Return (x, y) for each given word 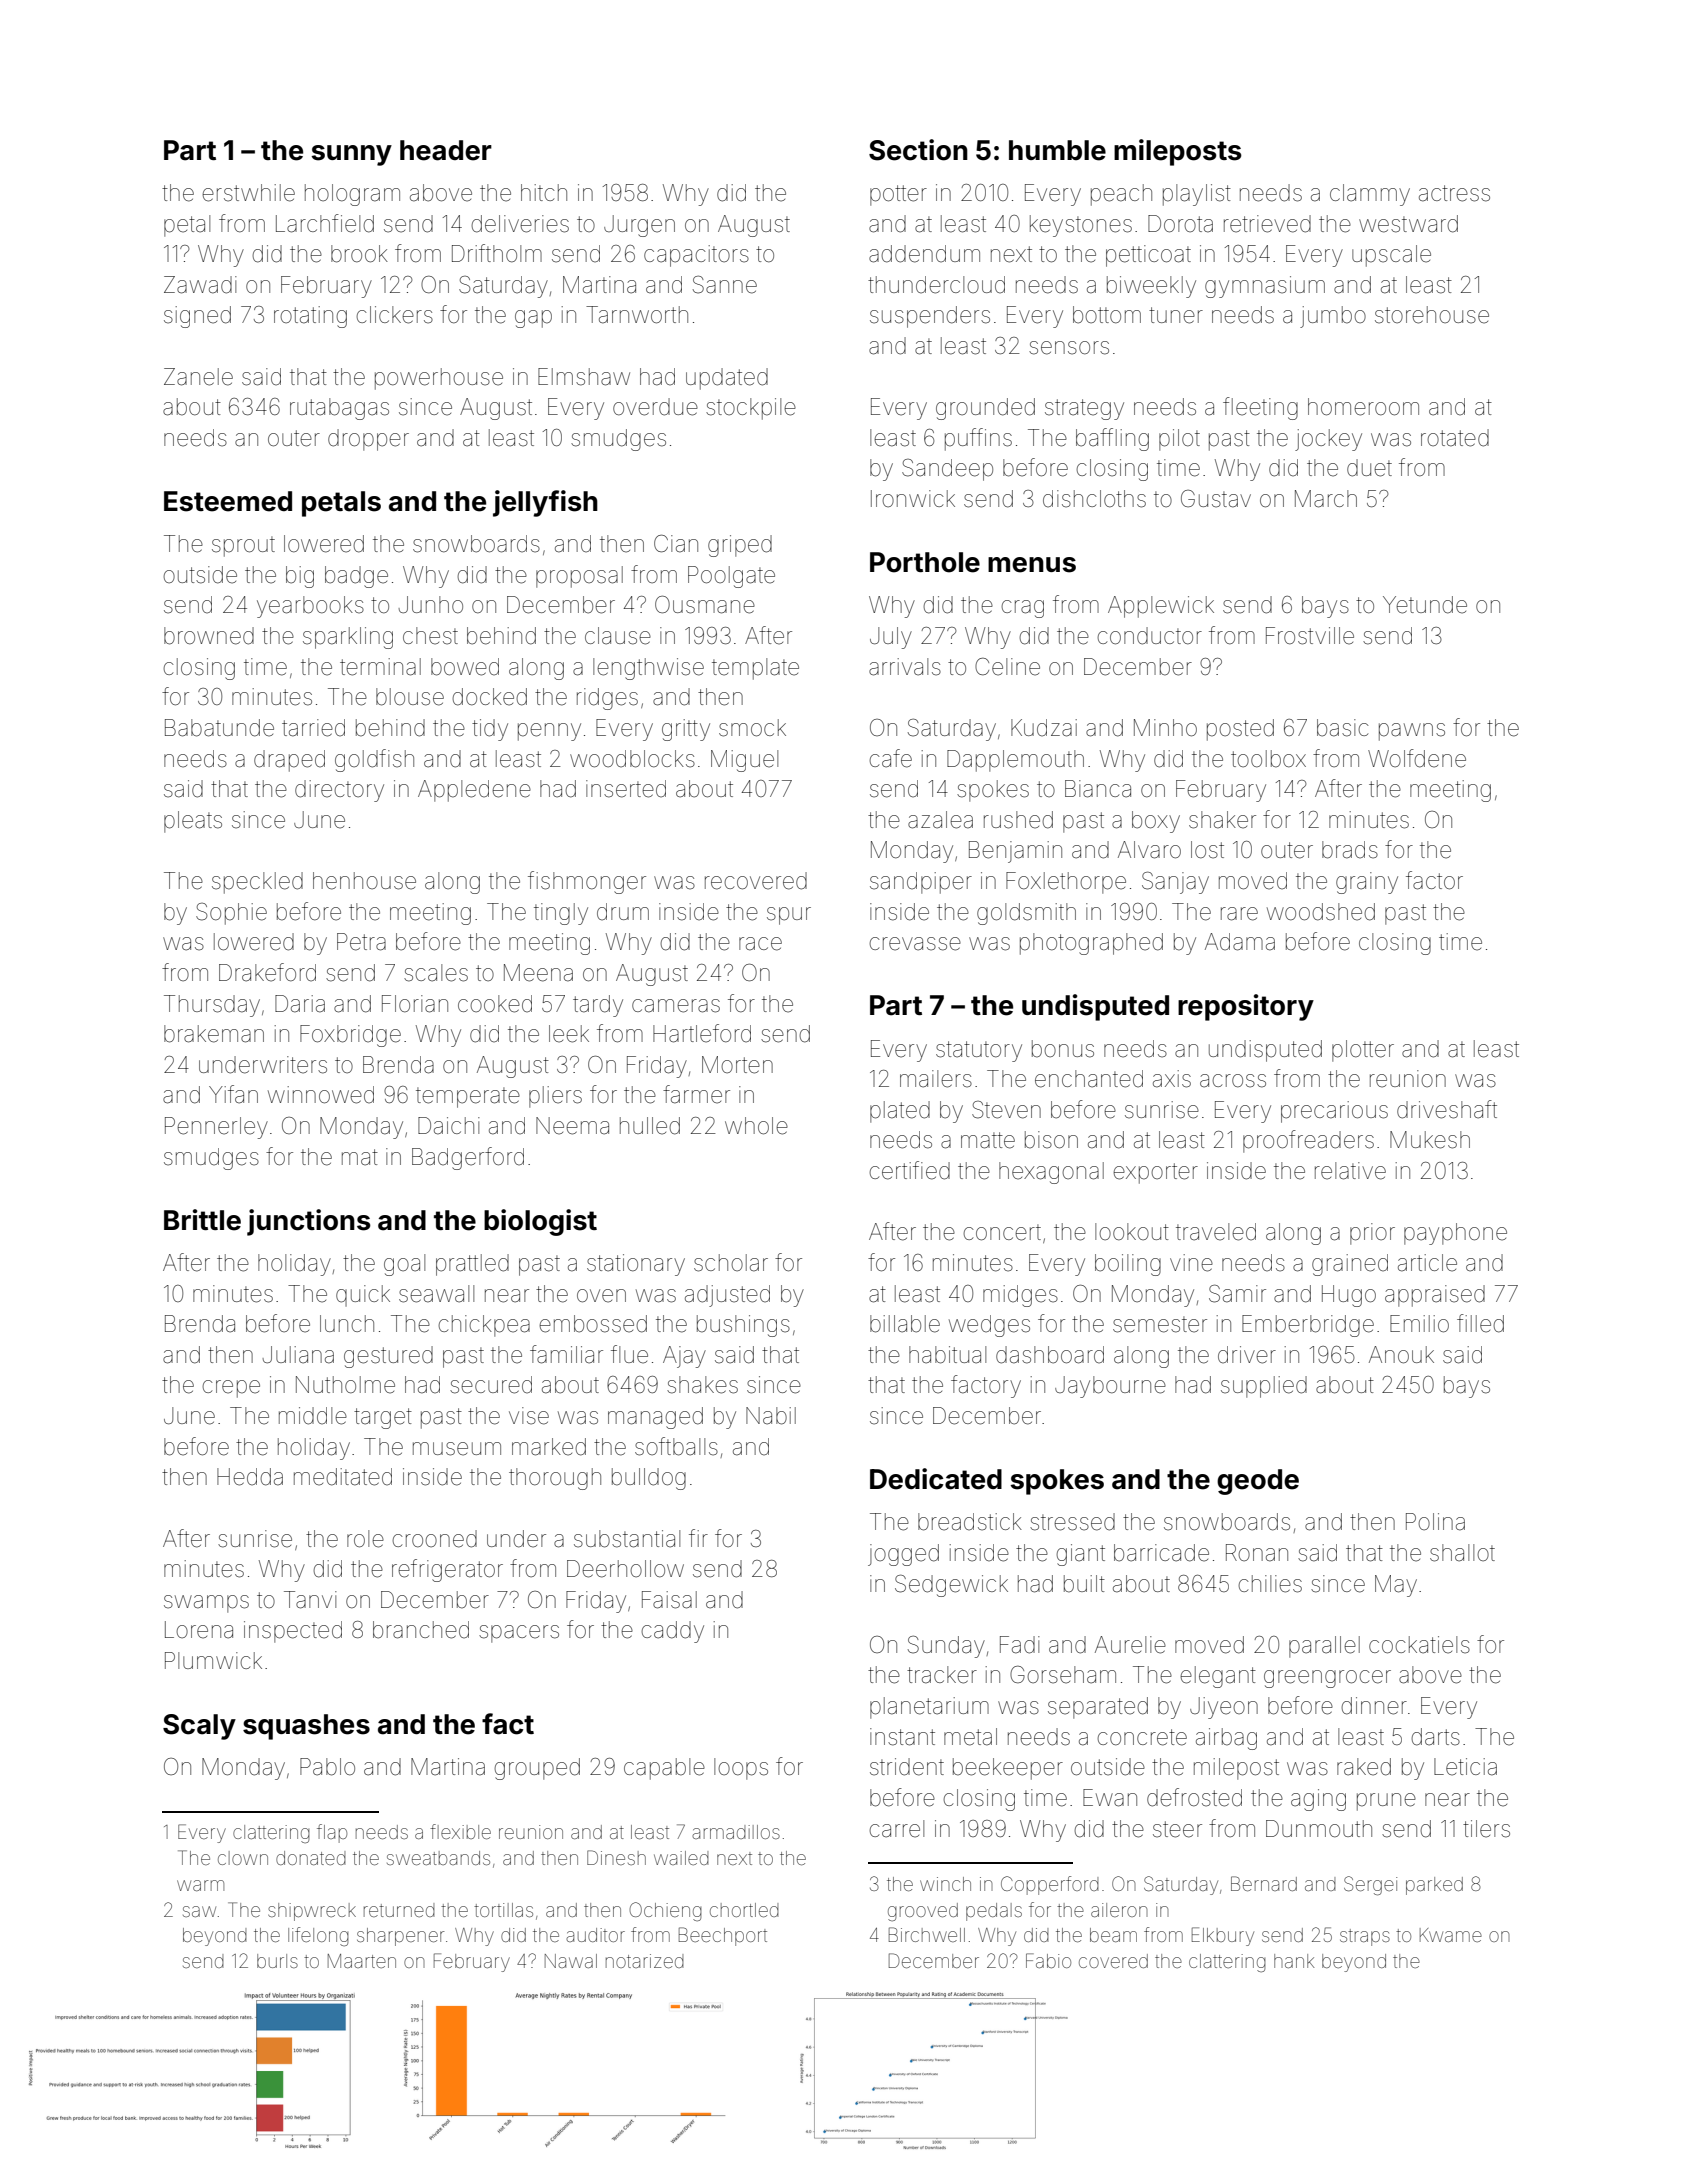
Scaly (199, 1727)
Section (918, 150)
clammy (1370, 195)
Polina (1435, 1522)
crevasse (915, 944)
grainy (1367, 883)
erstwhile (248, 193)
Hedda (250, 1477)
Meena (538, 973)
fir (698, 1538)
